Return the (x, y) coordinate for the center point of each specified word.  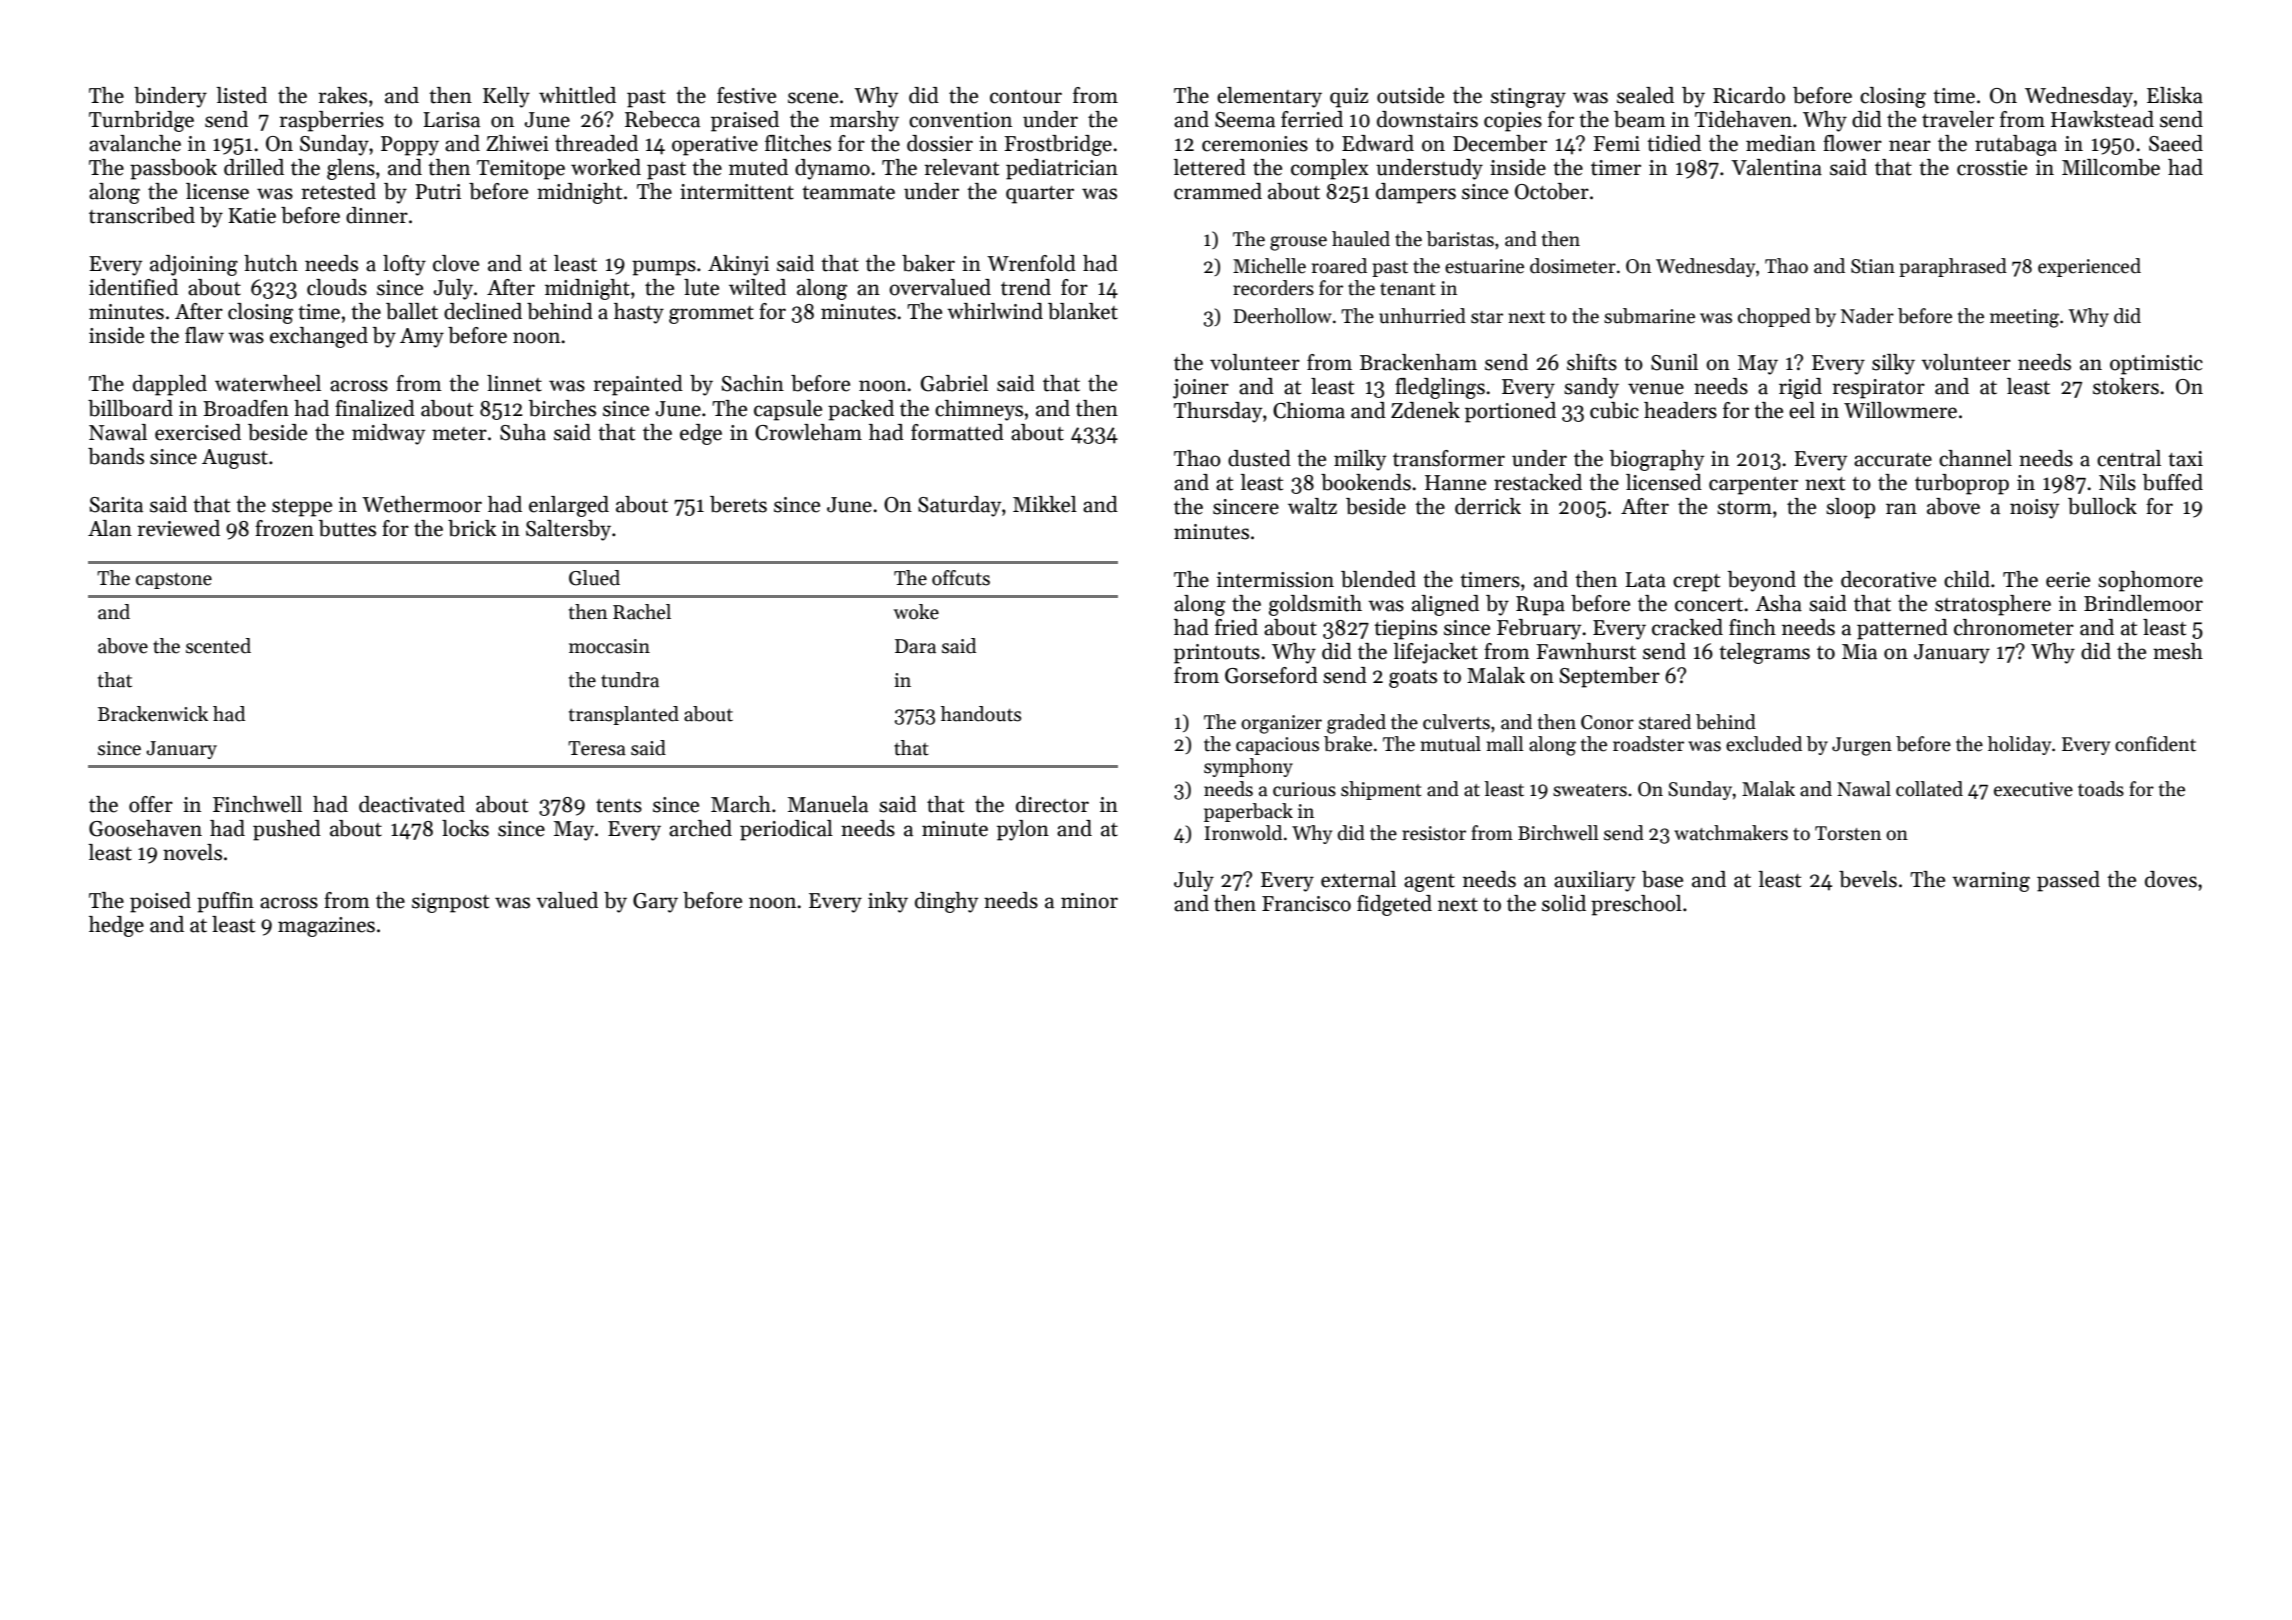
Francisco (1306, 904)
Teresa (597, 748)
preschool (1636, 905)
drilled (254, 167)
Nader (1867, 316)
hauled (1361, 239)
